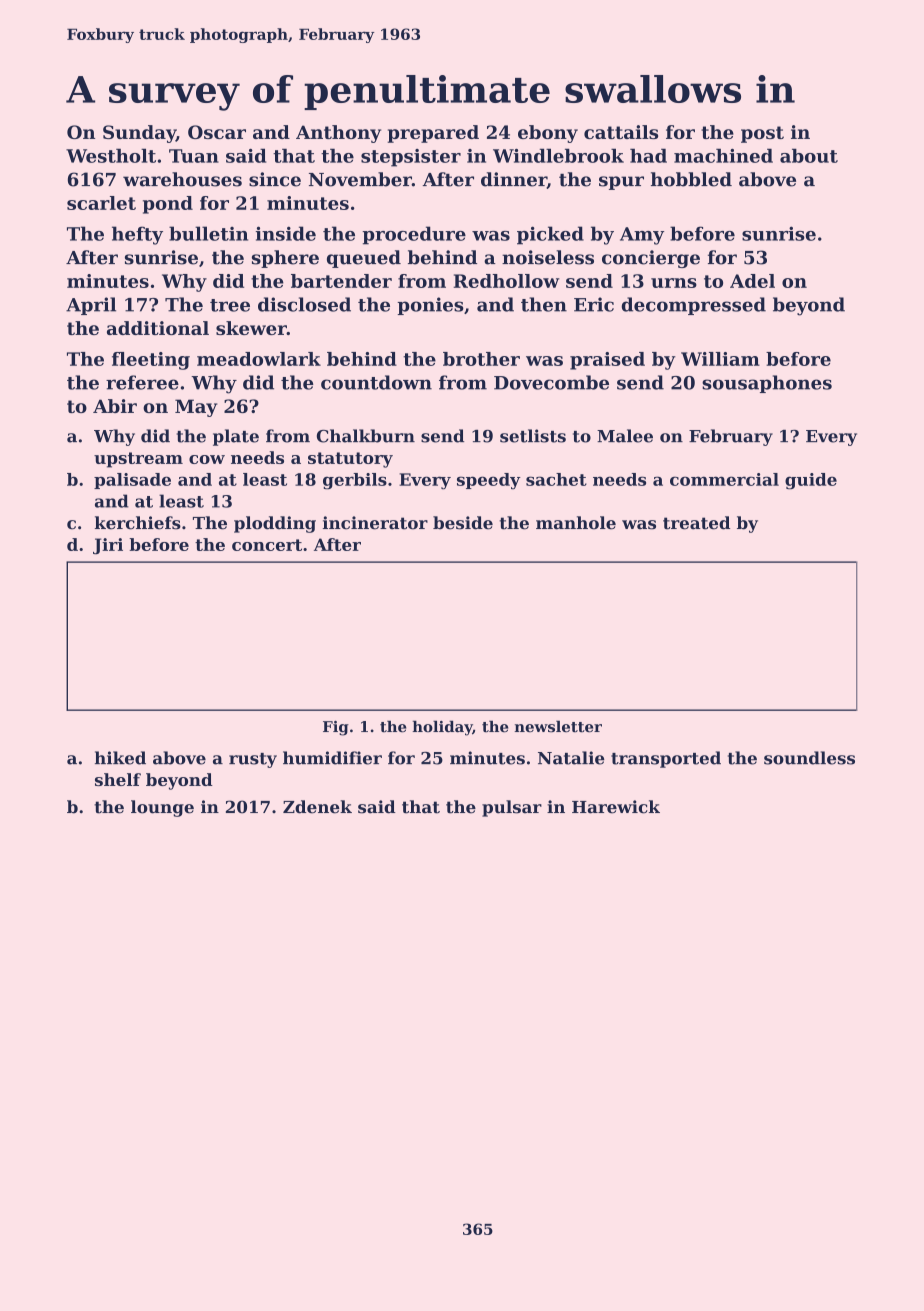  Describe the element at coordinates (217, 132) in the screenshot. I see `Oscar` at that location.
